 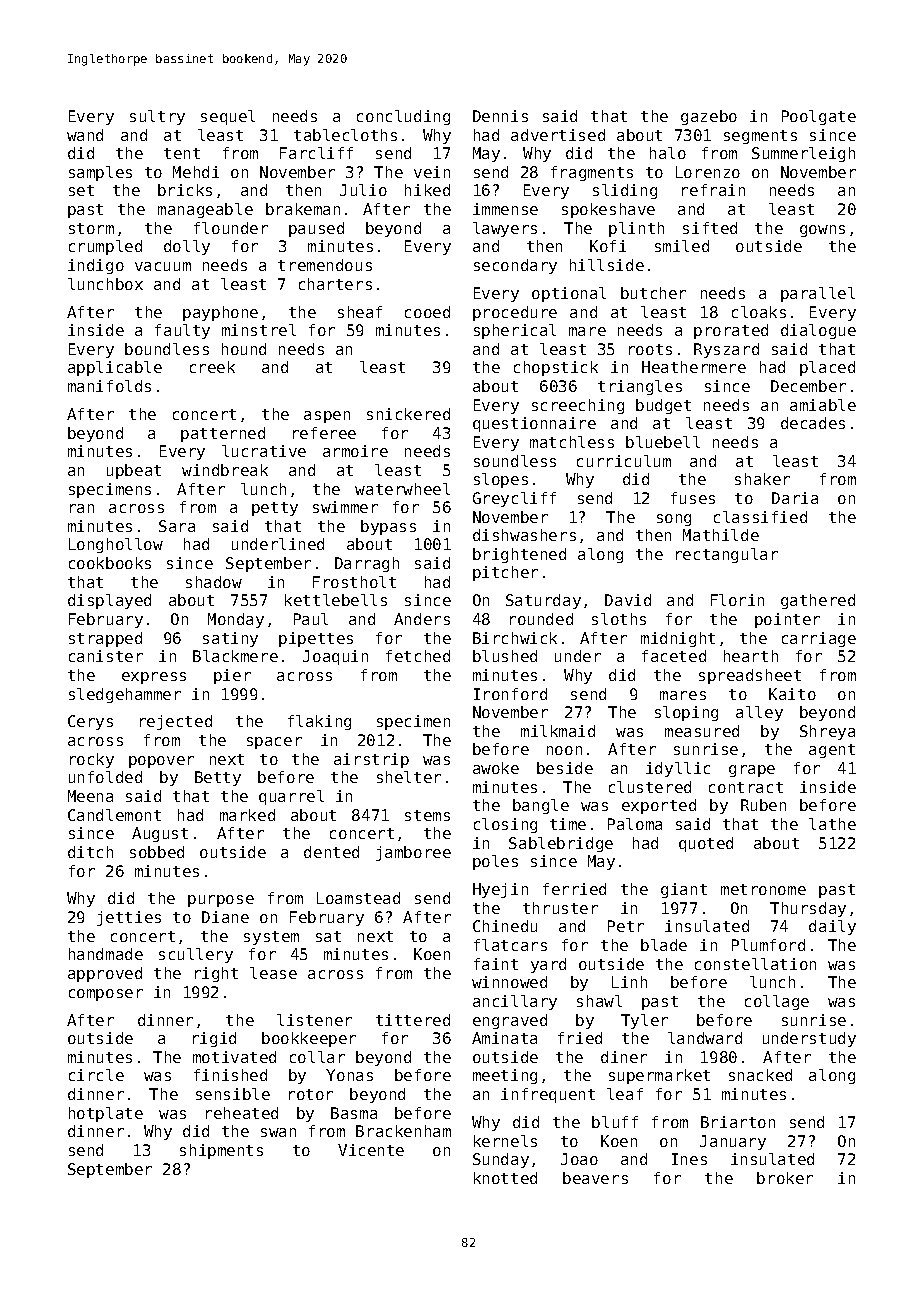 What do you see at coordinates (762, 479) in the screenshot?
I see `shaker` at bounding box center [762, 479].
